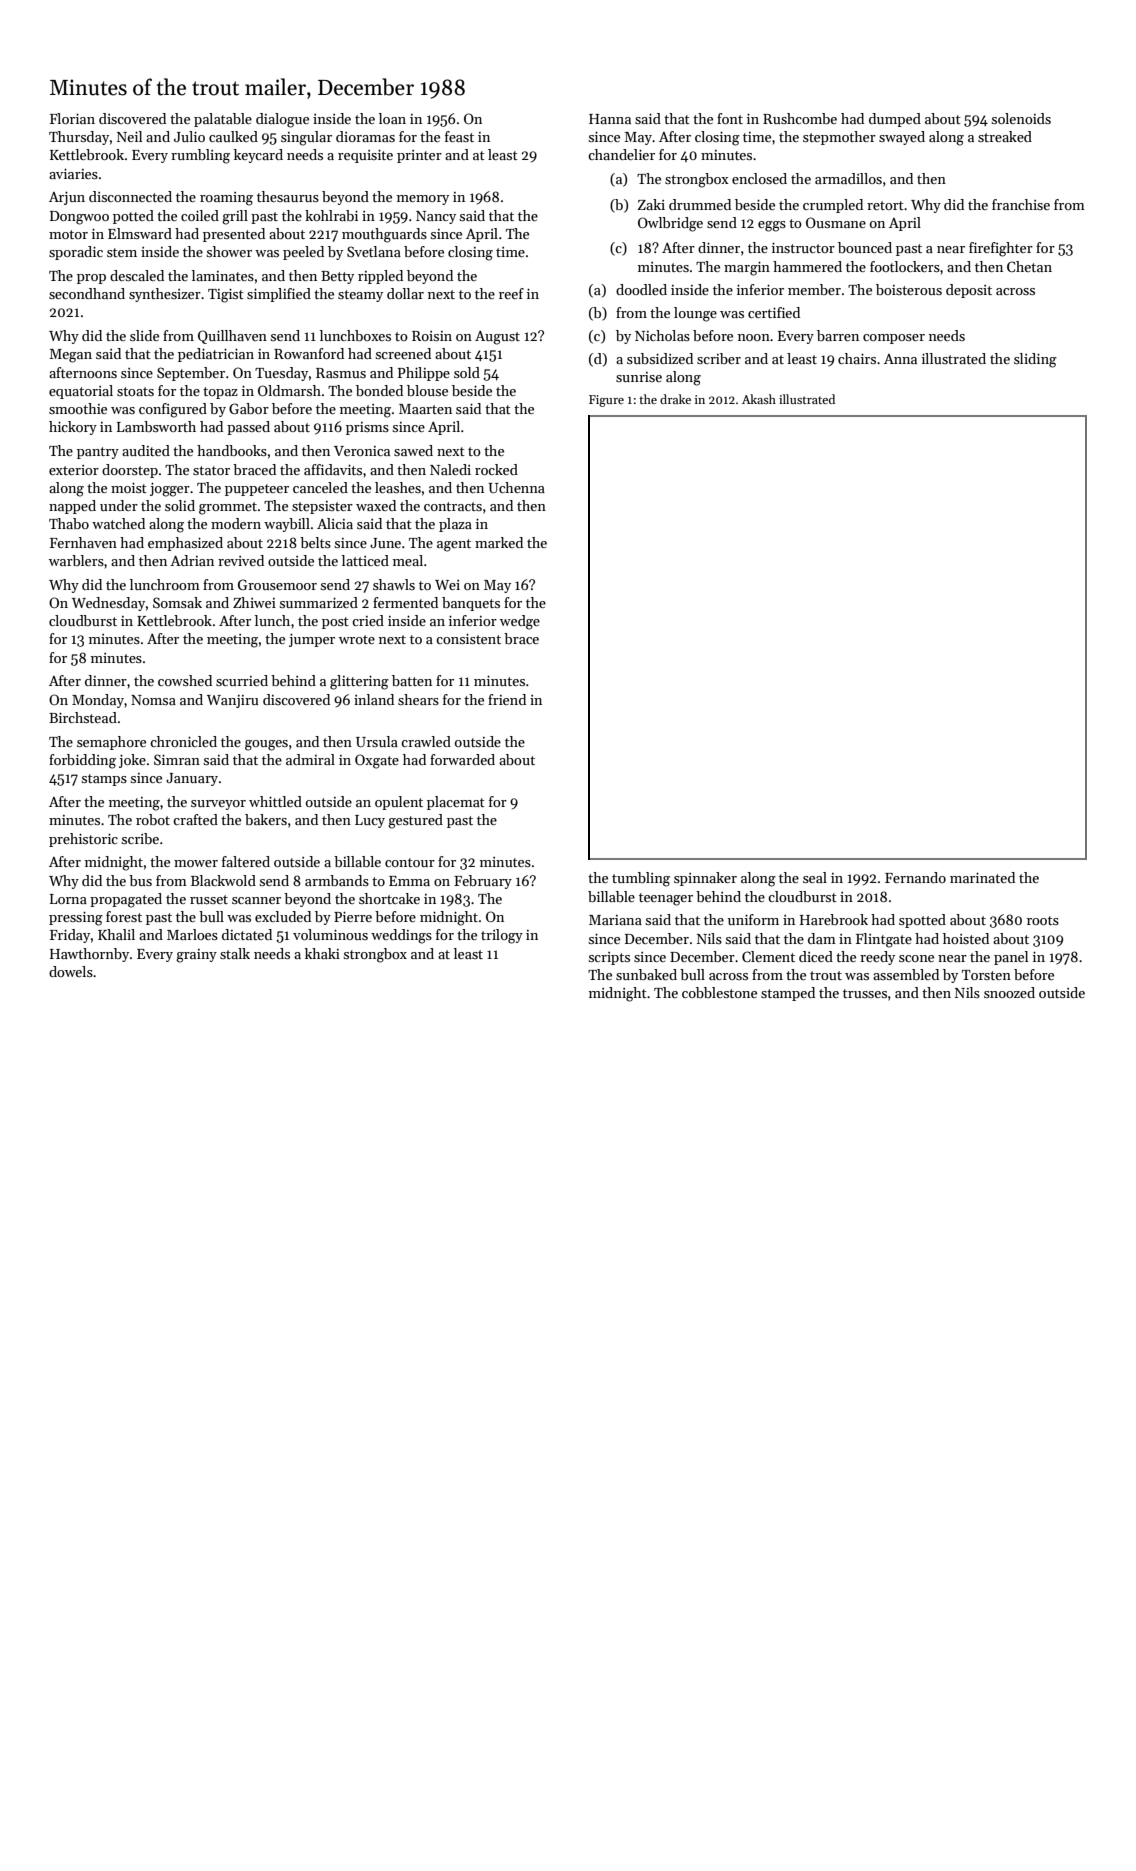 The width and height of the document is (1136, 1871). I want to click on Fernando, so click(915, 877).
